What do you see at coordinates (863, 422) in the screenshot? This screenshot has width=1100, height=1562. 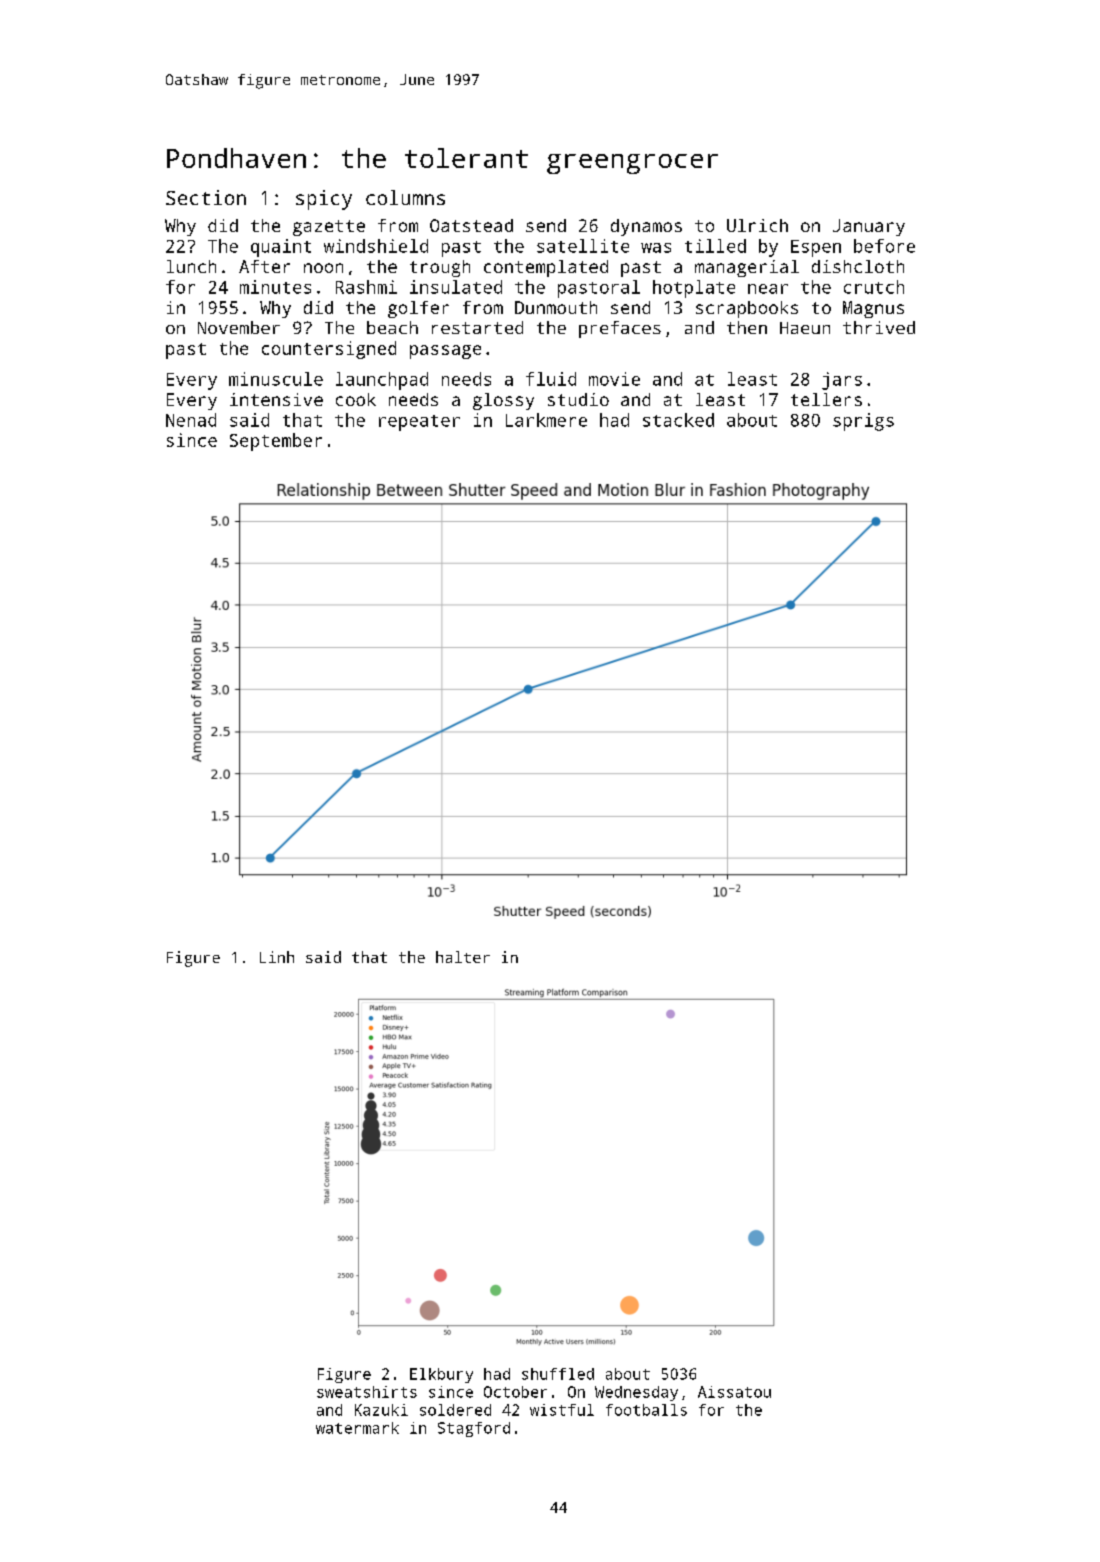 I see `sprigs` at bounding box center [863, 422].
